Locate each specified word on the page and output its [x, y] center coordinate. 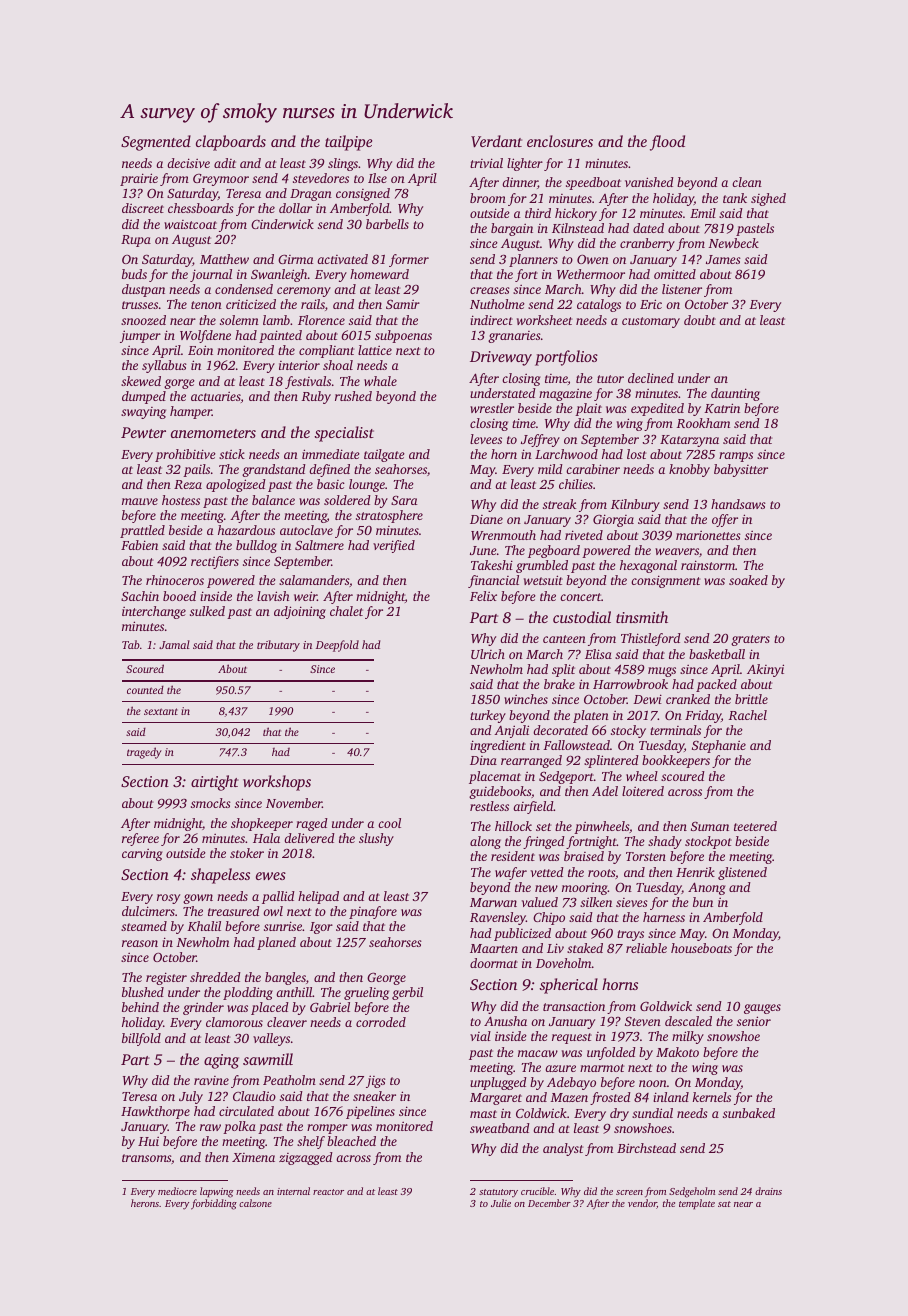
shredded [215, 977]
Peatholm [289, 1080]
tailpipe [348, 143]
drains [768, 1191]
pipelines [370, 1112]
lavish [273, 596]
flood [667, 143]
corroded [381, 1022]
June [483, 550]
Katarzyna [689, 441]
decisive [188, 163]
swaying [143, 413]
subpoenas [403, 336]
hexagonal [648, 566]
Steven [643, 1021]
